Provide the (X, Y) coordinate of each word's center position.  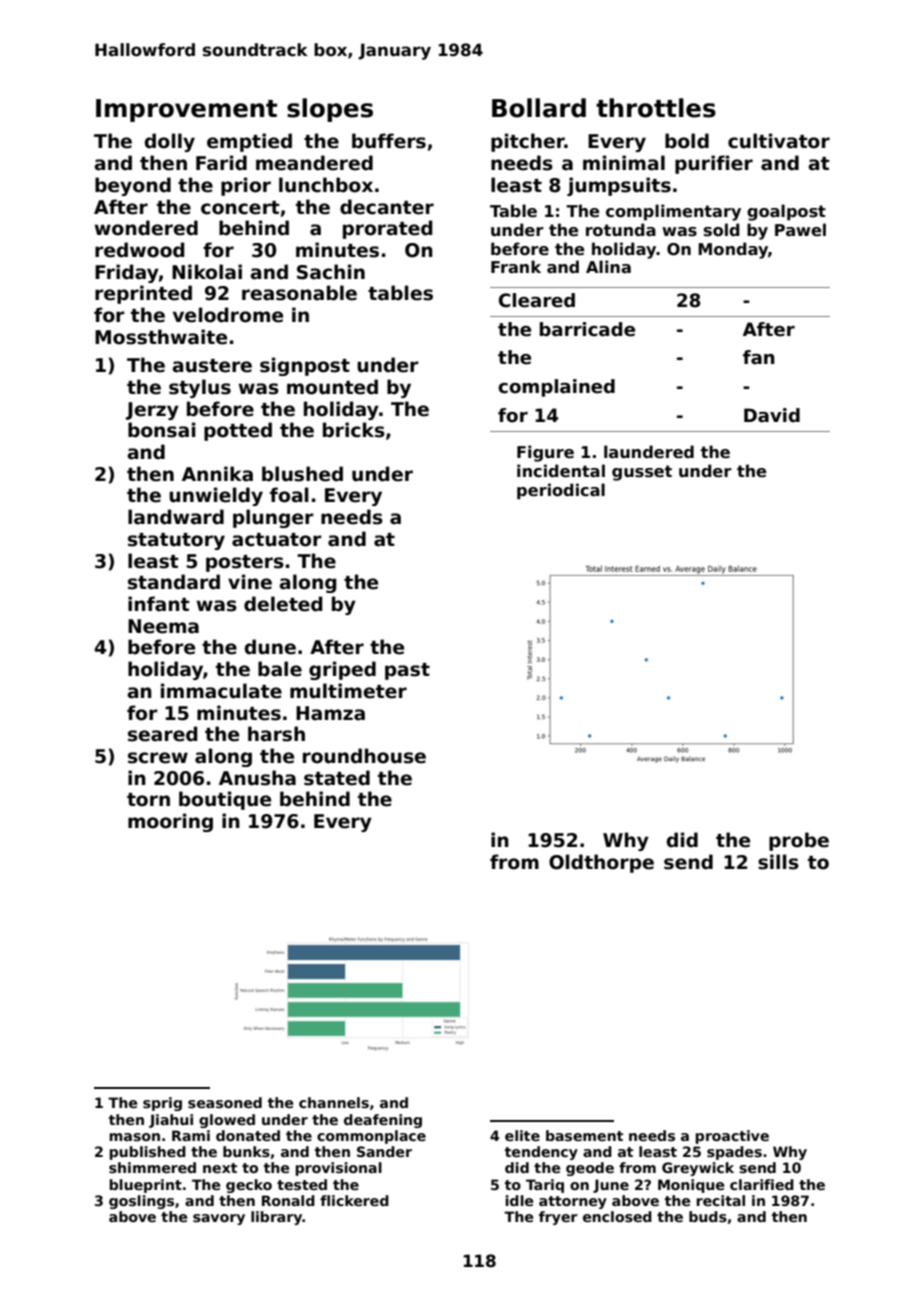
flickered (354, 1200)
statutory (176, 541)
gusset (642, 473)
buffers (389, 141)
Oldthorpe (601, 863)
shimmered (152, 1167)
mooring (170, 822)
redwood (140, 250)
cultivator (779, 141)
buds (708, 1216)
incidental (561, 471)
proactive (732, 1137)
